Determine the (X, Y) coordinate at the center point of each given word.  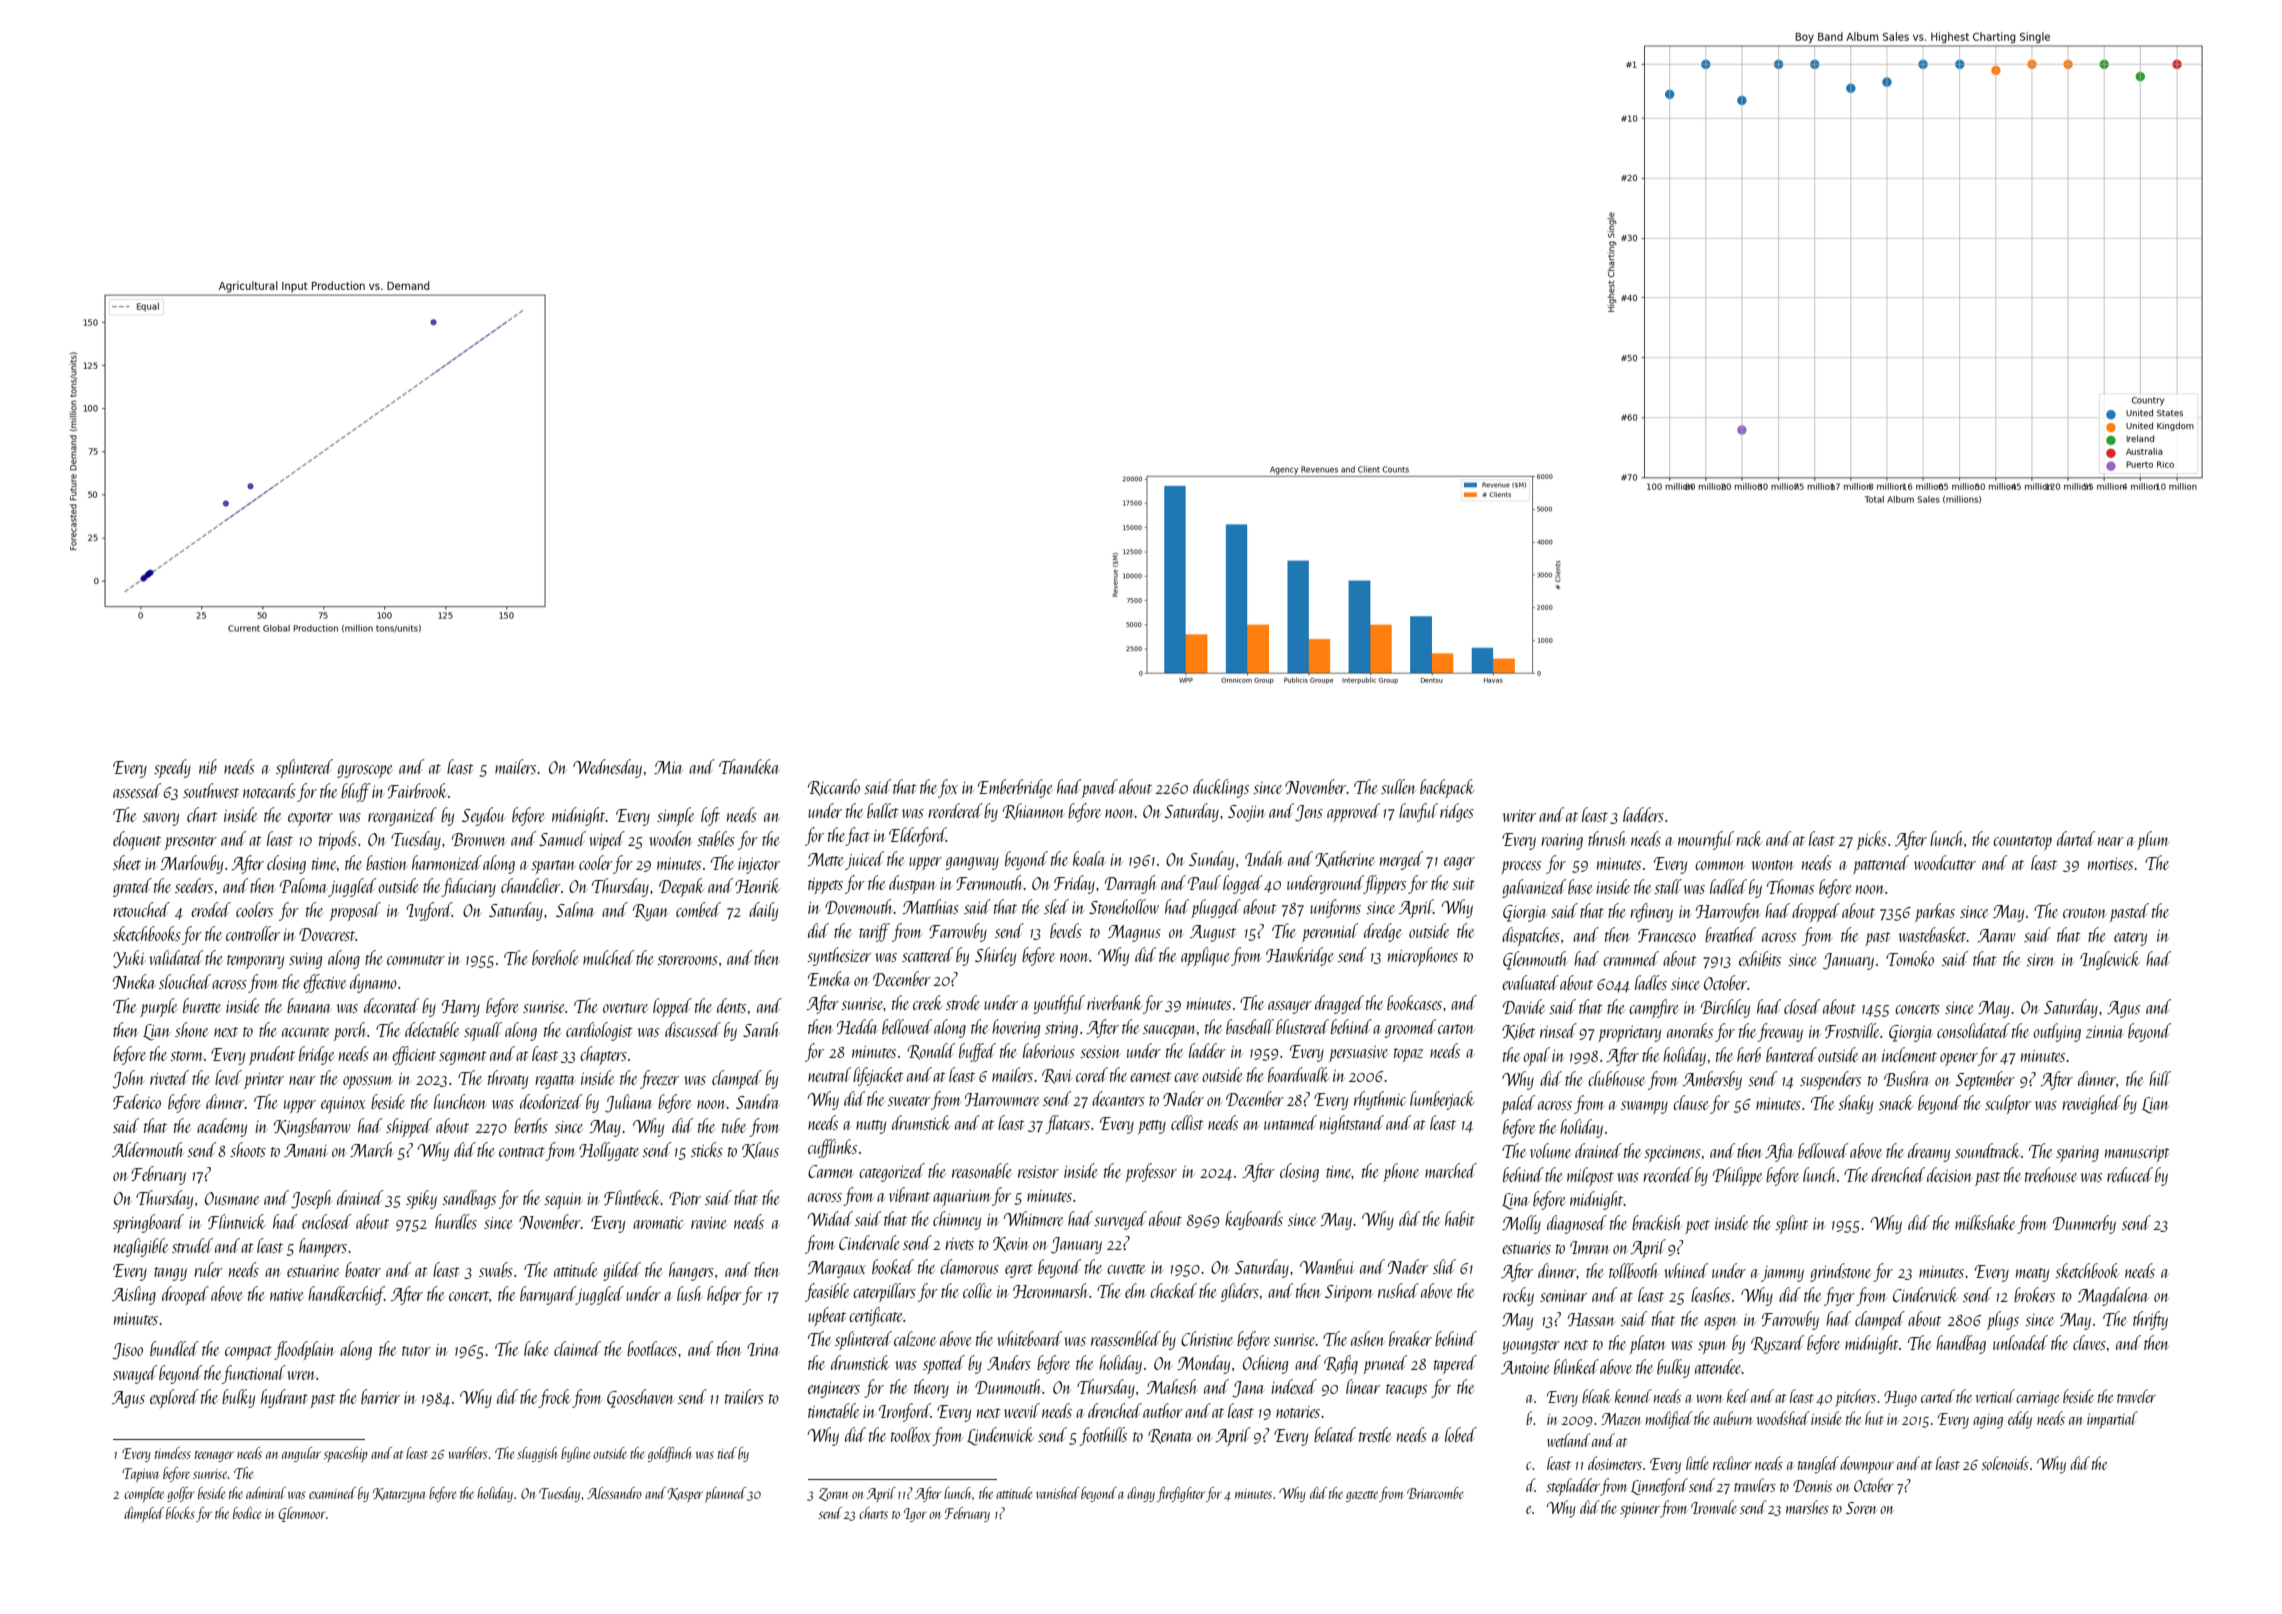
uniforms (1335, 908)
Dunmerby (2084, 1224)
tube (734, 1125)
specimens (1672, 1154)
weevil (1022, 1410)
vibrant (909, 1194)
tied (727, 1453)
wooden (670, 838)
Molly (1521, 1224)
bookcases (1414, 1002)
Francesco (1667, 935)
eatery (2130, 939)
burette (202, 1005)
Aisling (134, 1295)
